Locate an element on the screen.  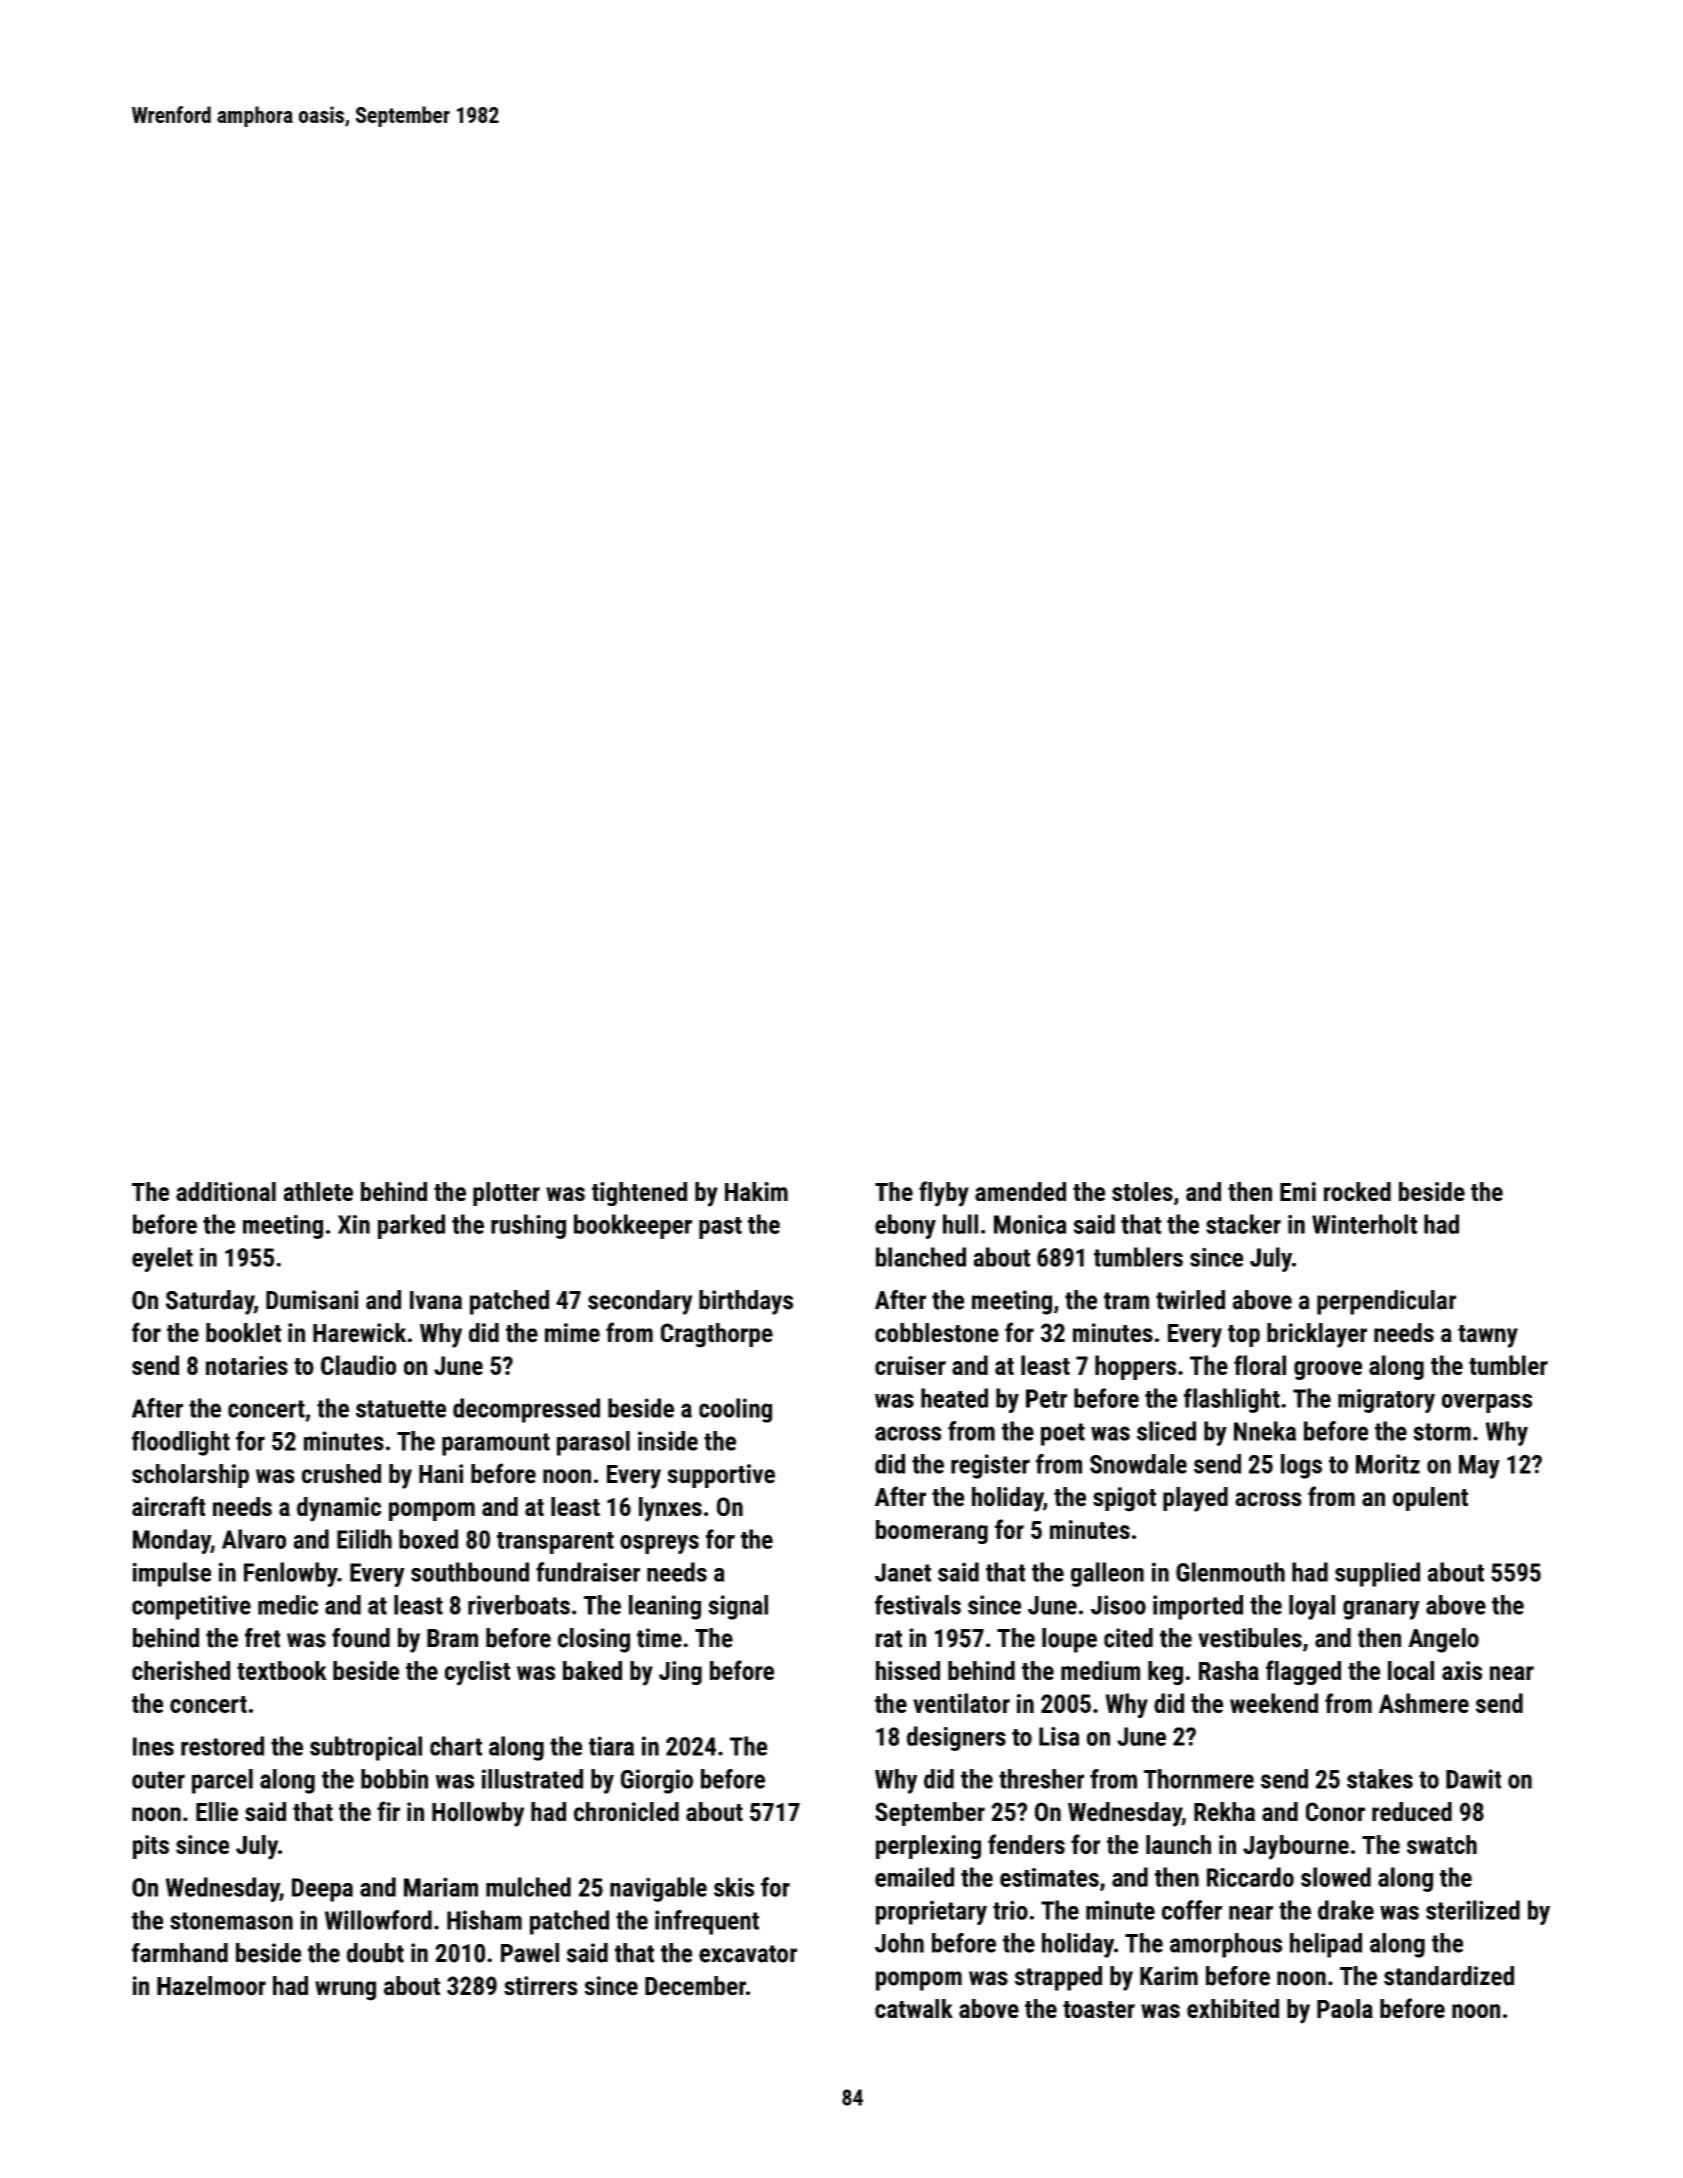
Willowford is located at coordinates (378, 1920).
